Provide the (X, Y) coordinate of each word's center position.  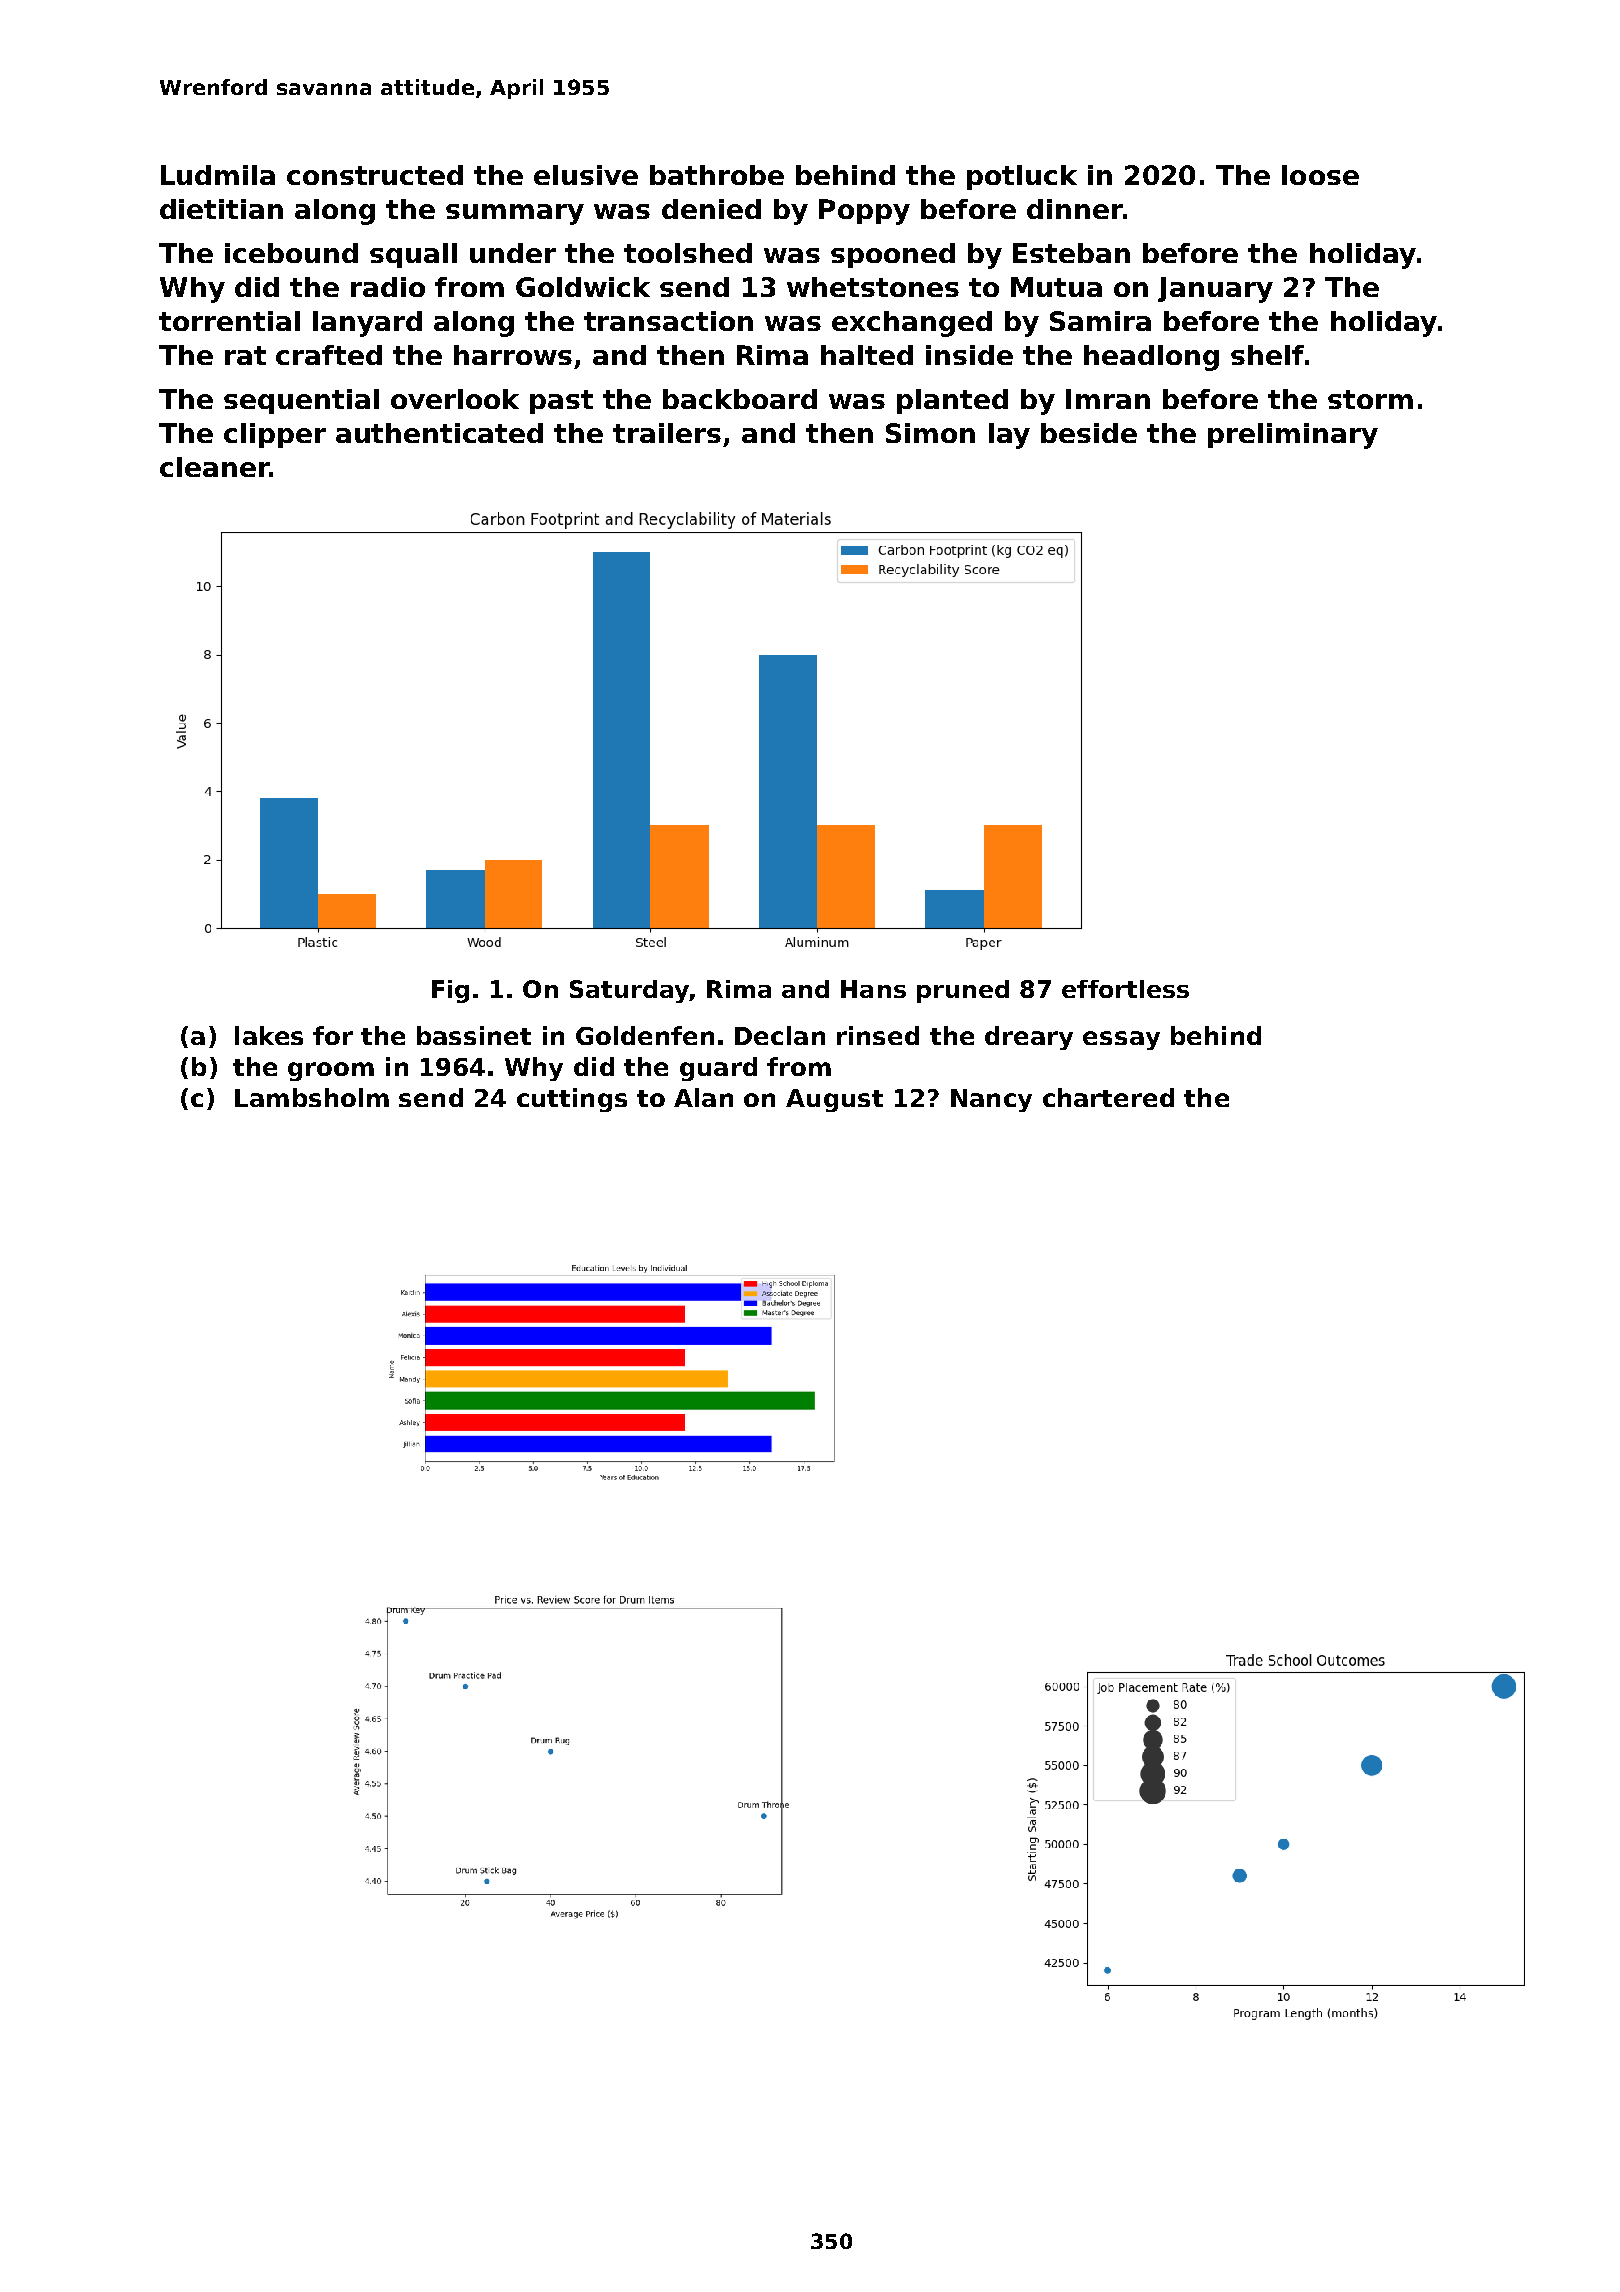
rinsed (878, 1035)
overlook (455, 399)
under (513, 253)
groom (331, 1071)
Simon (930, 433)
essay (1121, 1040)
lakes (269, 1035)
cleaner (214, 467)
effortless (1125, 989)
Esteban (1071, 253)
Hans (873, 989)
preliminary (1293, 436)
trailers (667, 433)
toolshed (688, 253)
